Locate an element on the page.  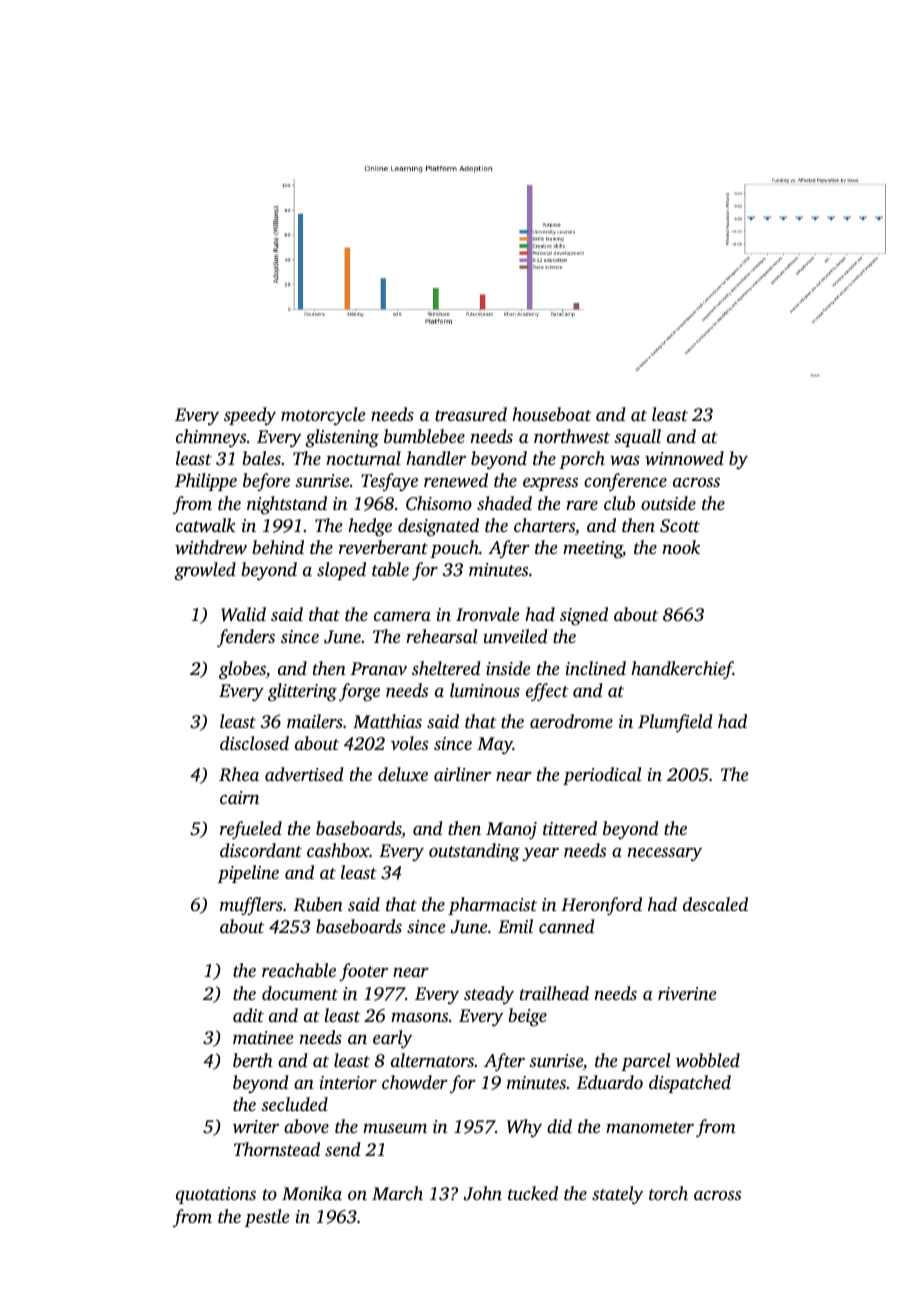
canned is located at coordinates (567, 926).
